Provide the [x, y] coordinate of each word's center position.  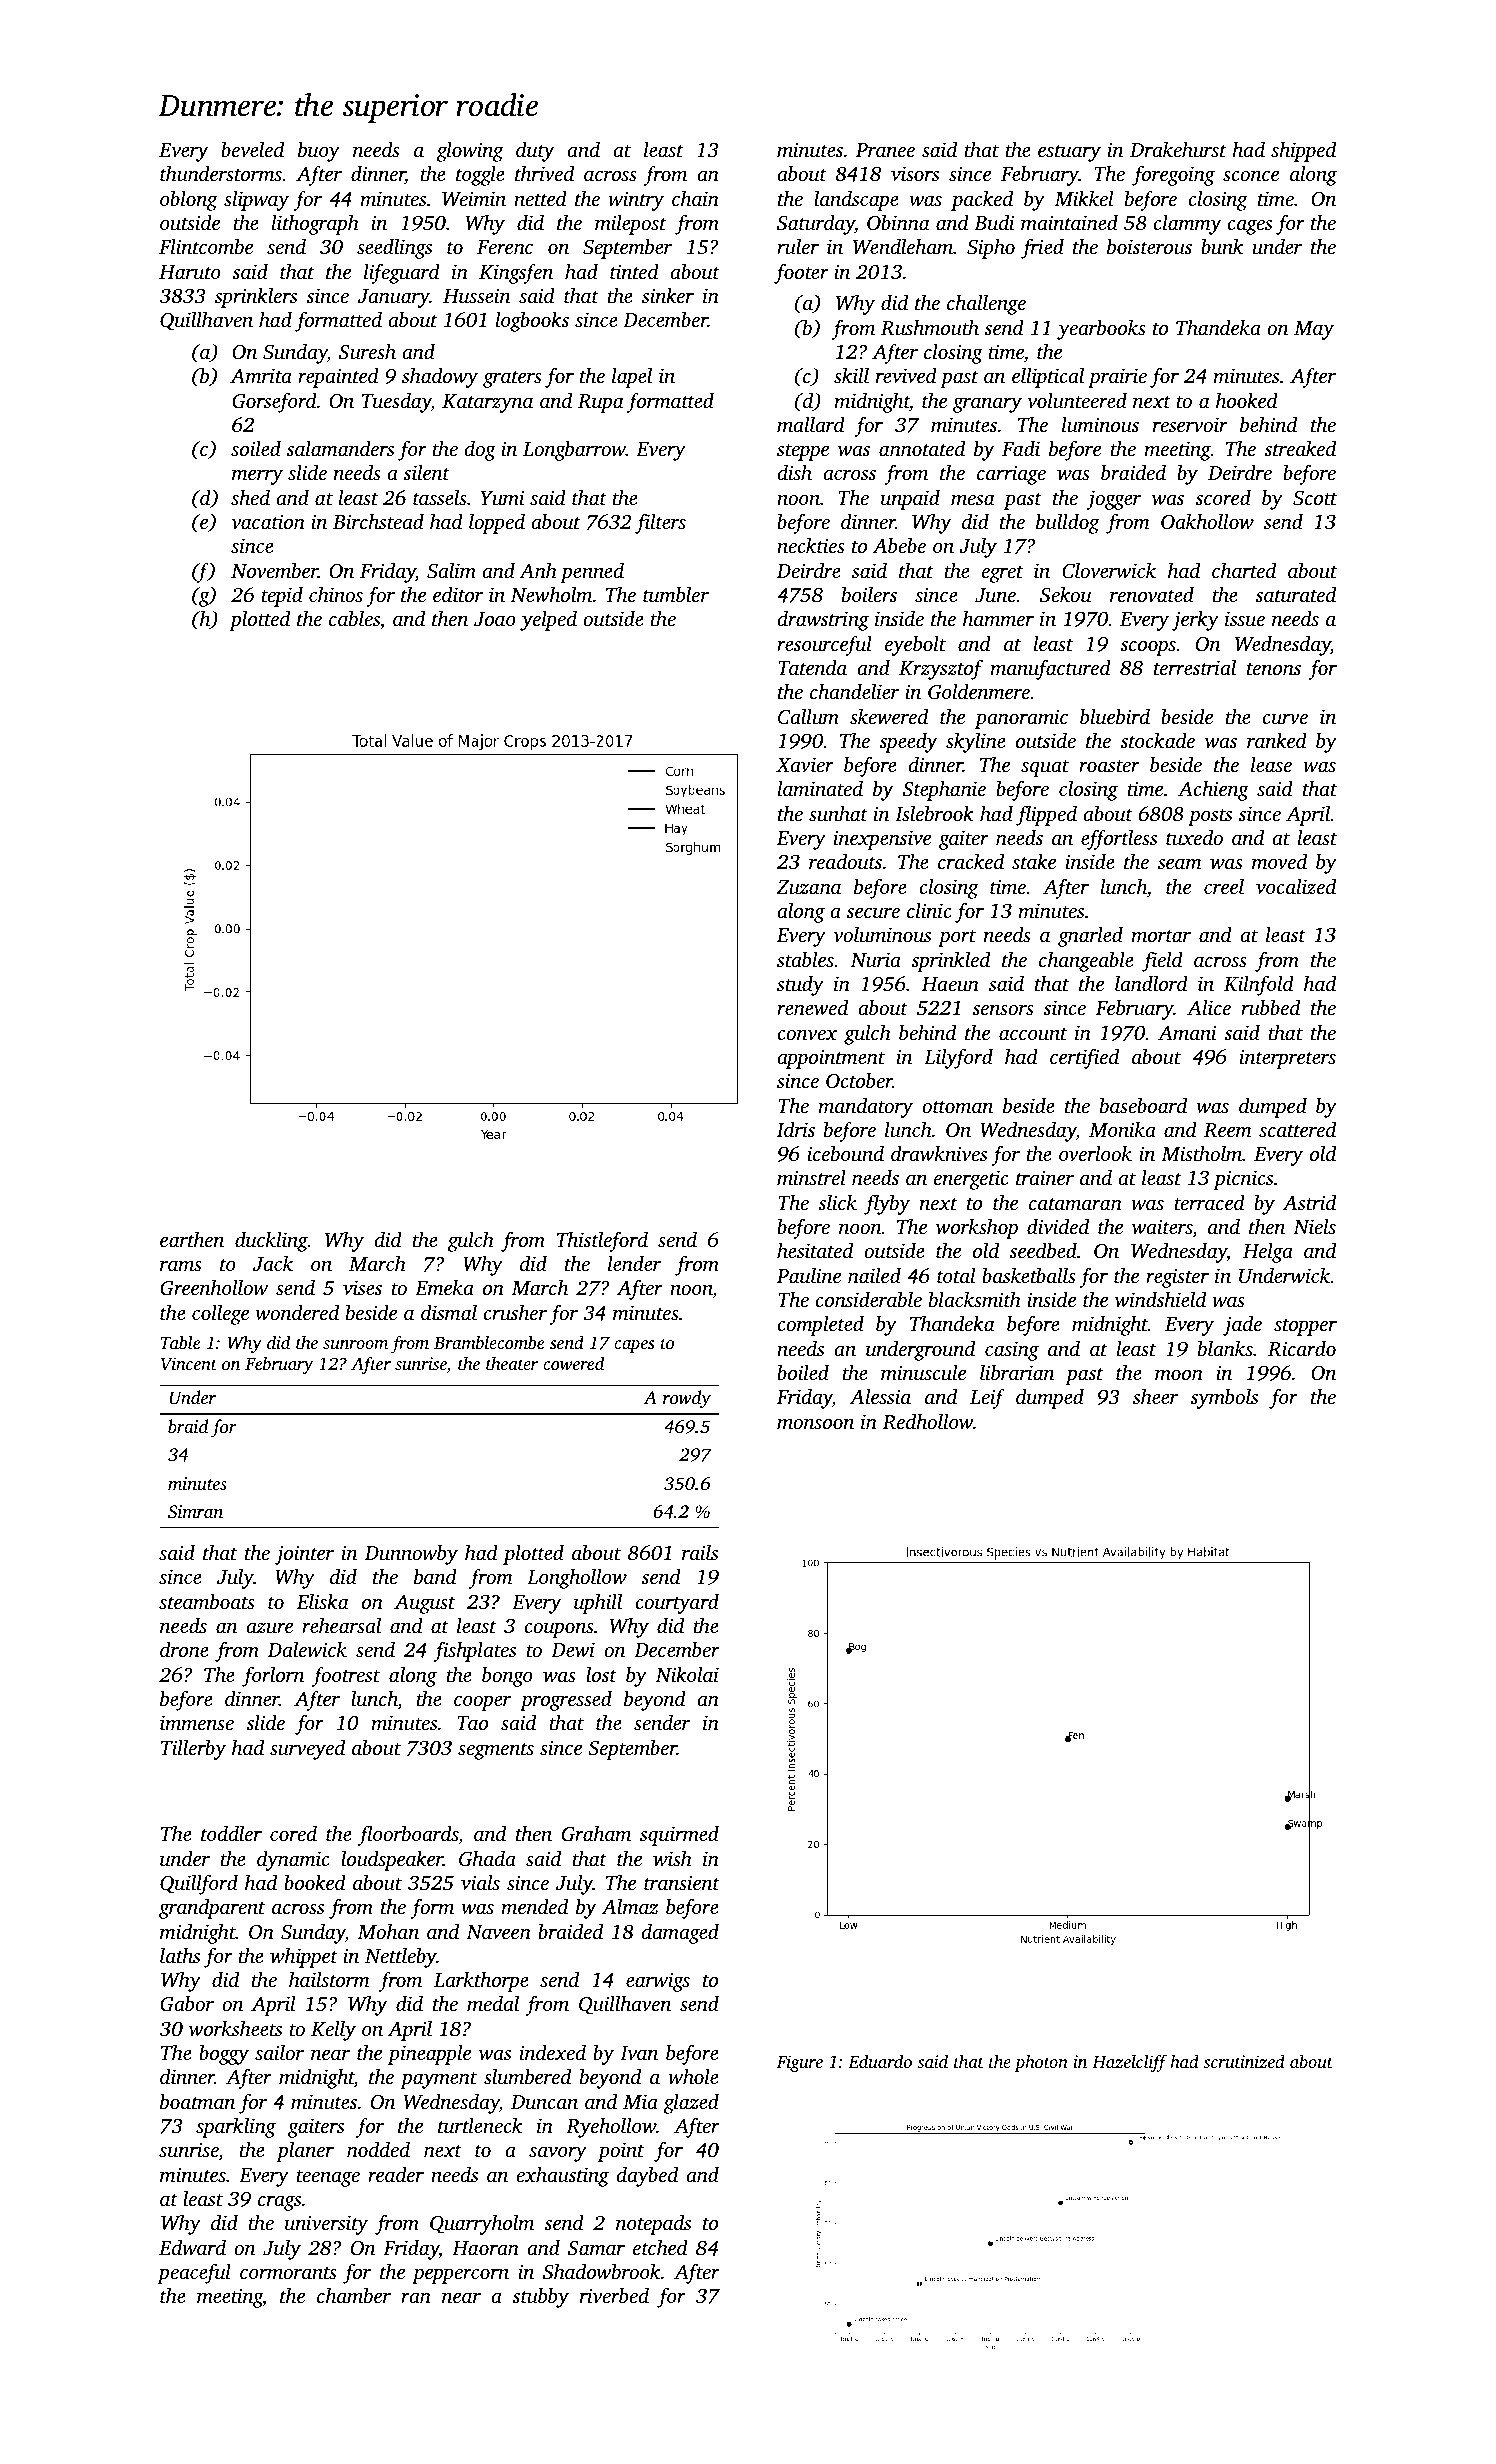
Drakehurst [1178, 149]
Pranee [885, 150]
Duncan [544, 2102]
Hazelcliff [1129, 2063]
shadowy [440, 377]
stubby [540, 2298]
